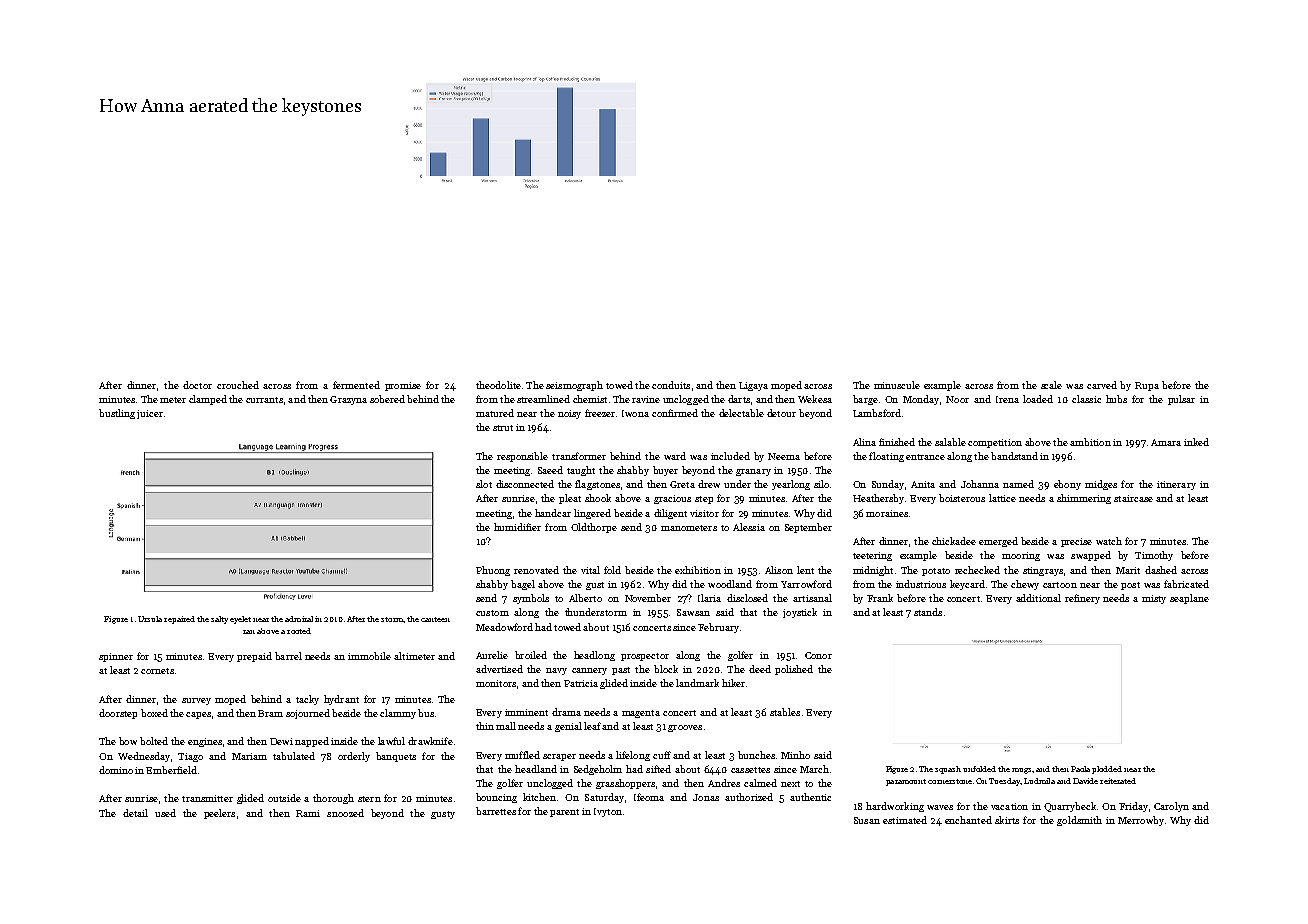 Image resolution: width=1308 pixels, height=924 pixels. Describe the element at coordinates (1086, 399) in the page. I see `classic` at that location.
